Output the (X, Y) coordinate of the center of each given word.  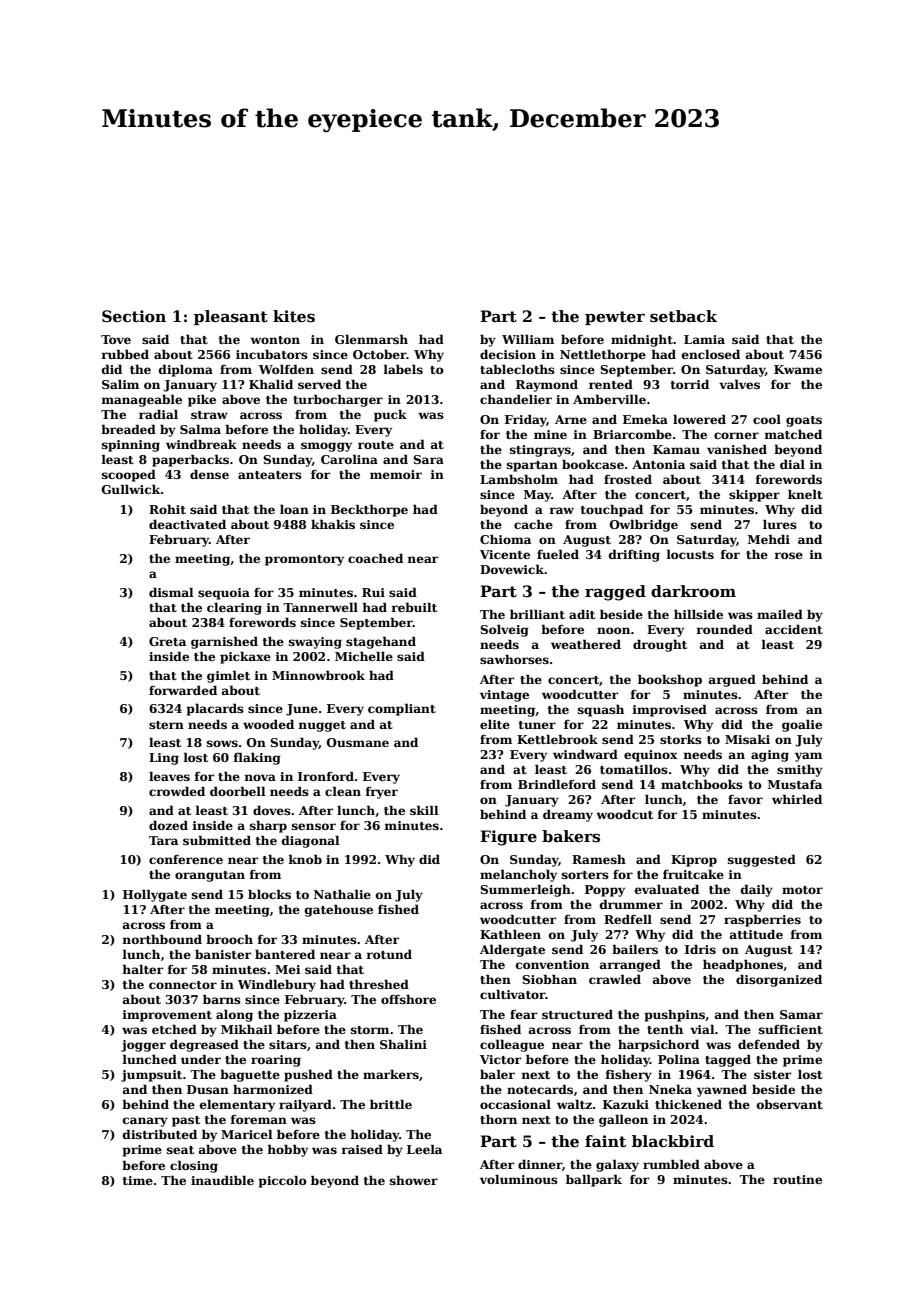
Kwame (798, 369)
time (138, 1180)
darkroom (693, 591)
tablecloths (517, 369)
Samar (801, 1014)
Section (134, 316)
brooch (229, 939)
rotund (389, 954)
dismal (171, 592)
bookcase (593, 464)
